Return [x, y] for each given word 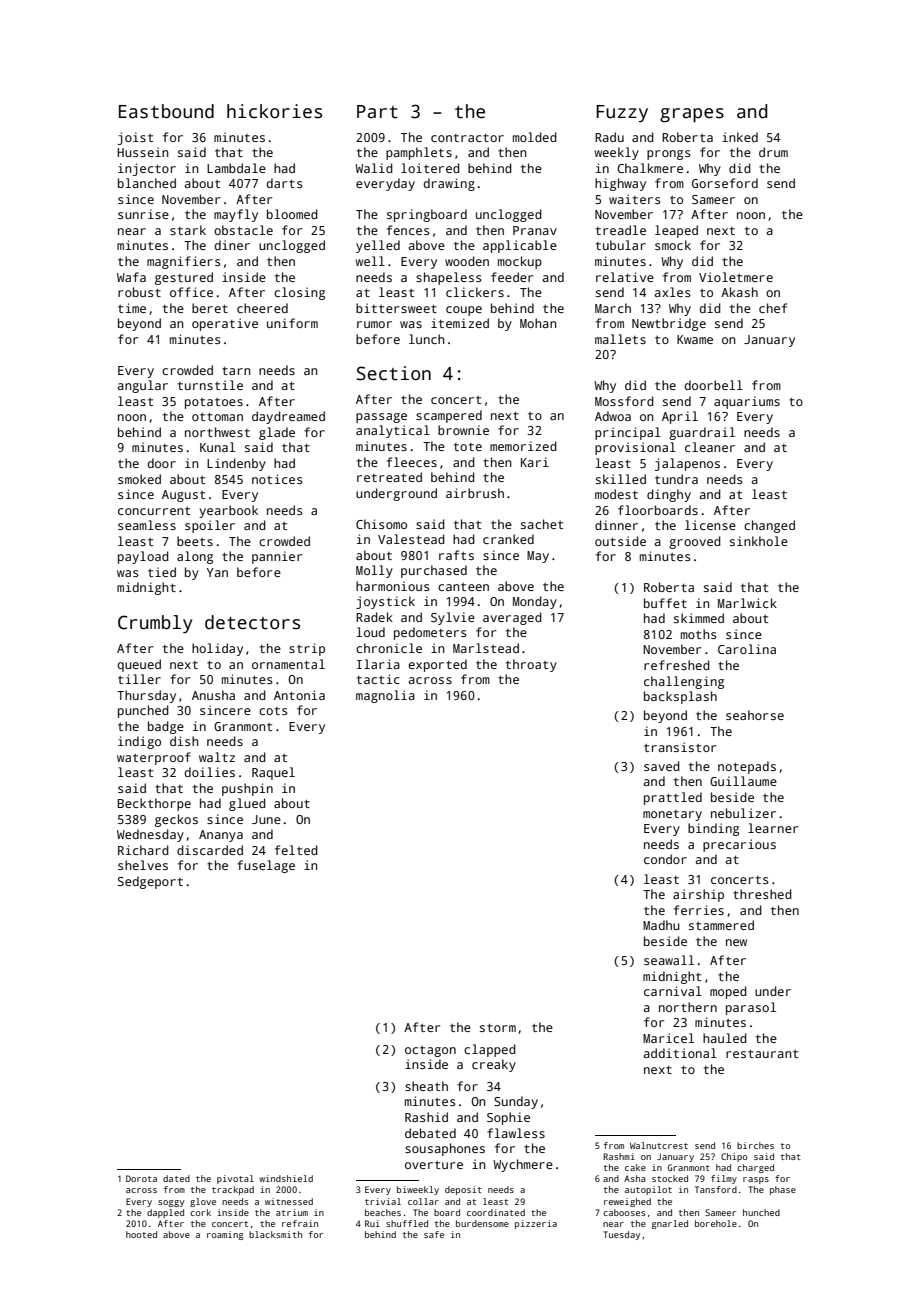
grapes [692, 115]
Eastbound [166, 111]
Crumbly [155, 624]
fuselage [266, 866]
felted [296, 850]
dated [176, 1178]
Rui [372, 1223]
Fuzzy [622, 113]
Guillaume [743, 781]
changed [769, 526]
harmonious [393, 586]
